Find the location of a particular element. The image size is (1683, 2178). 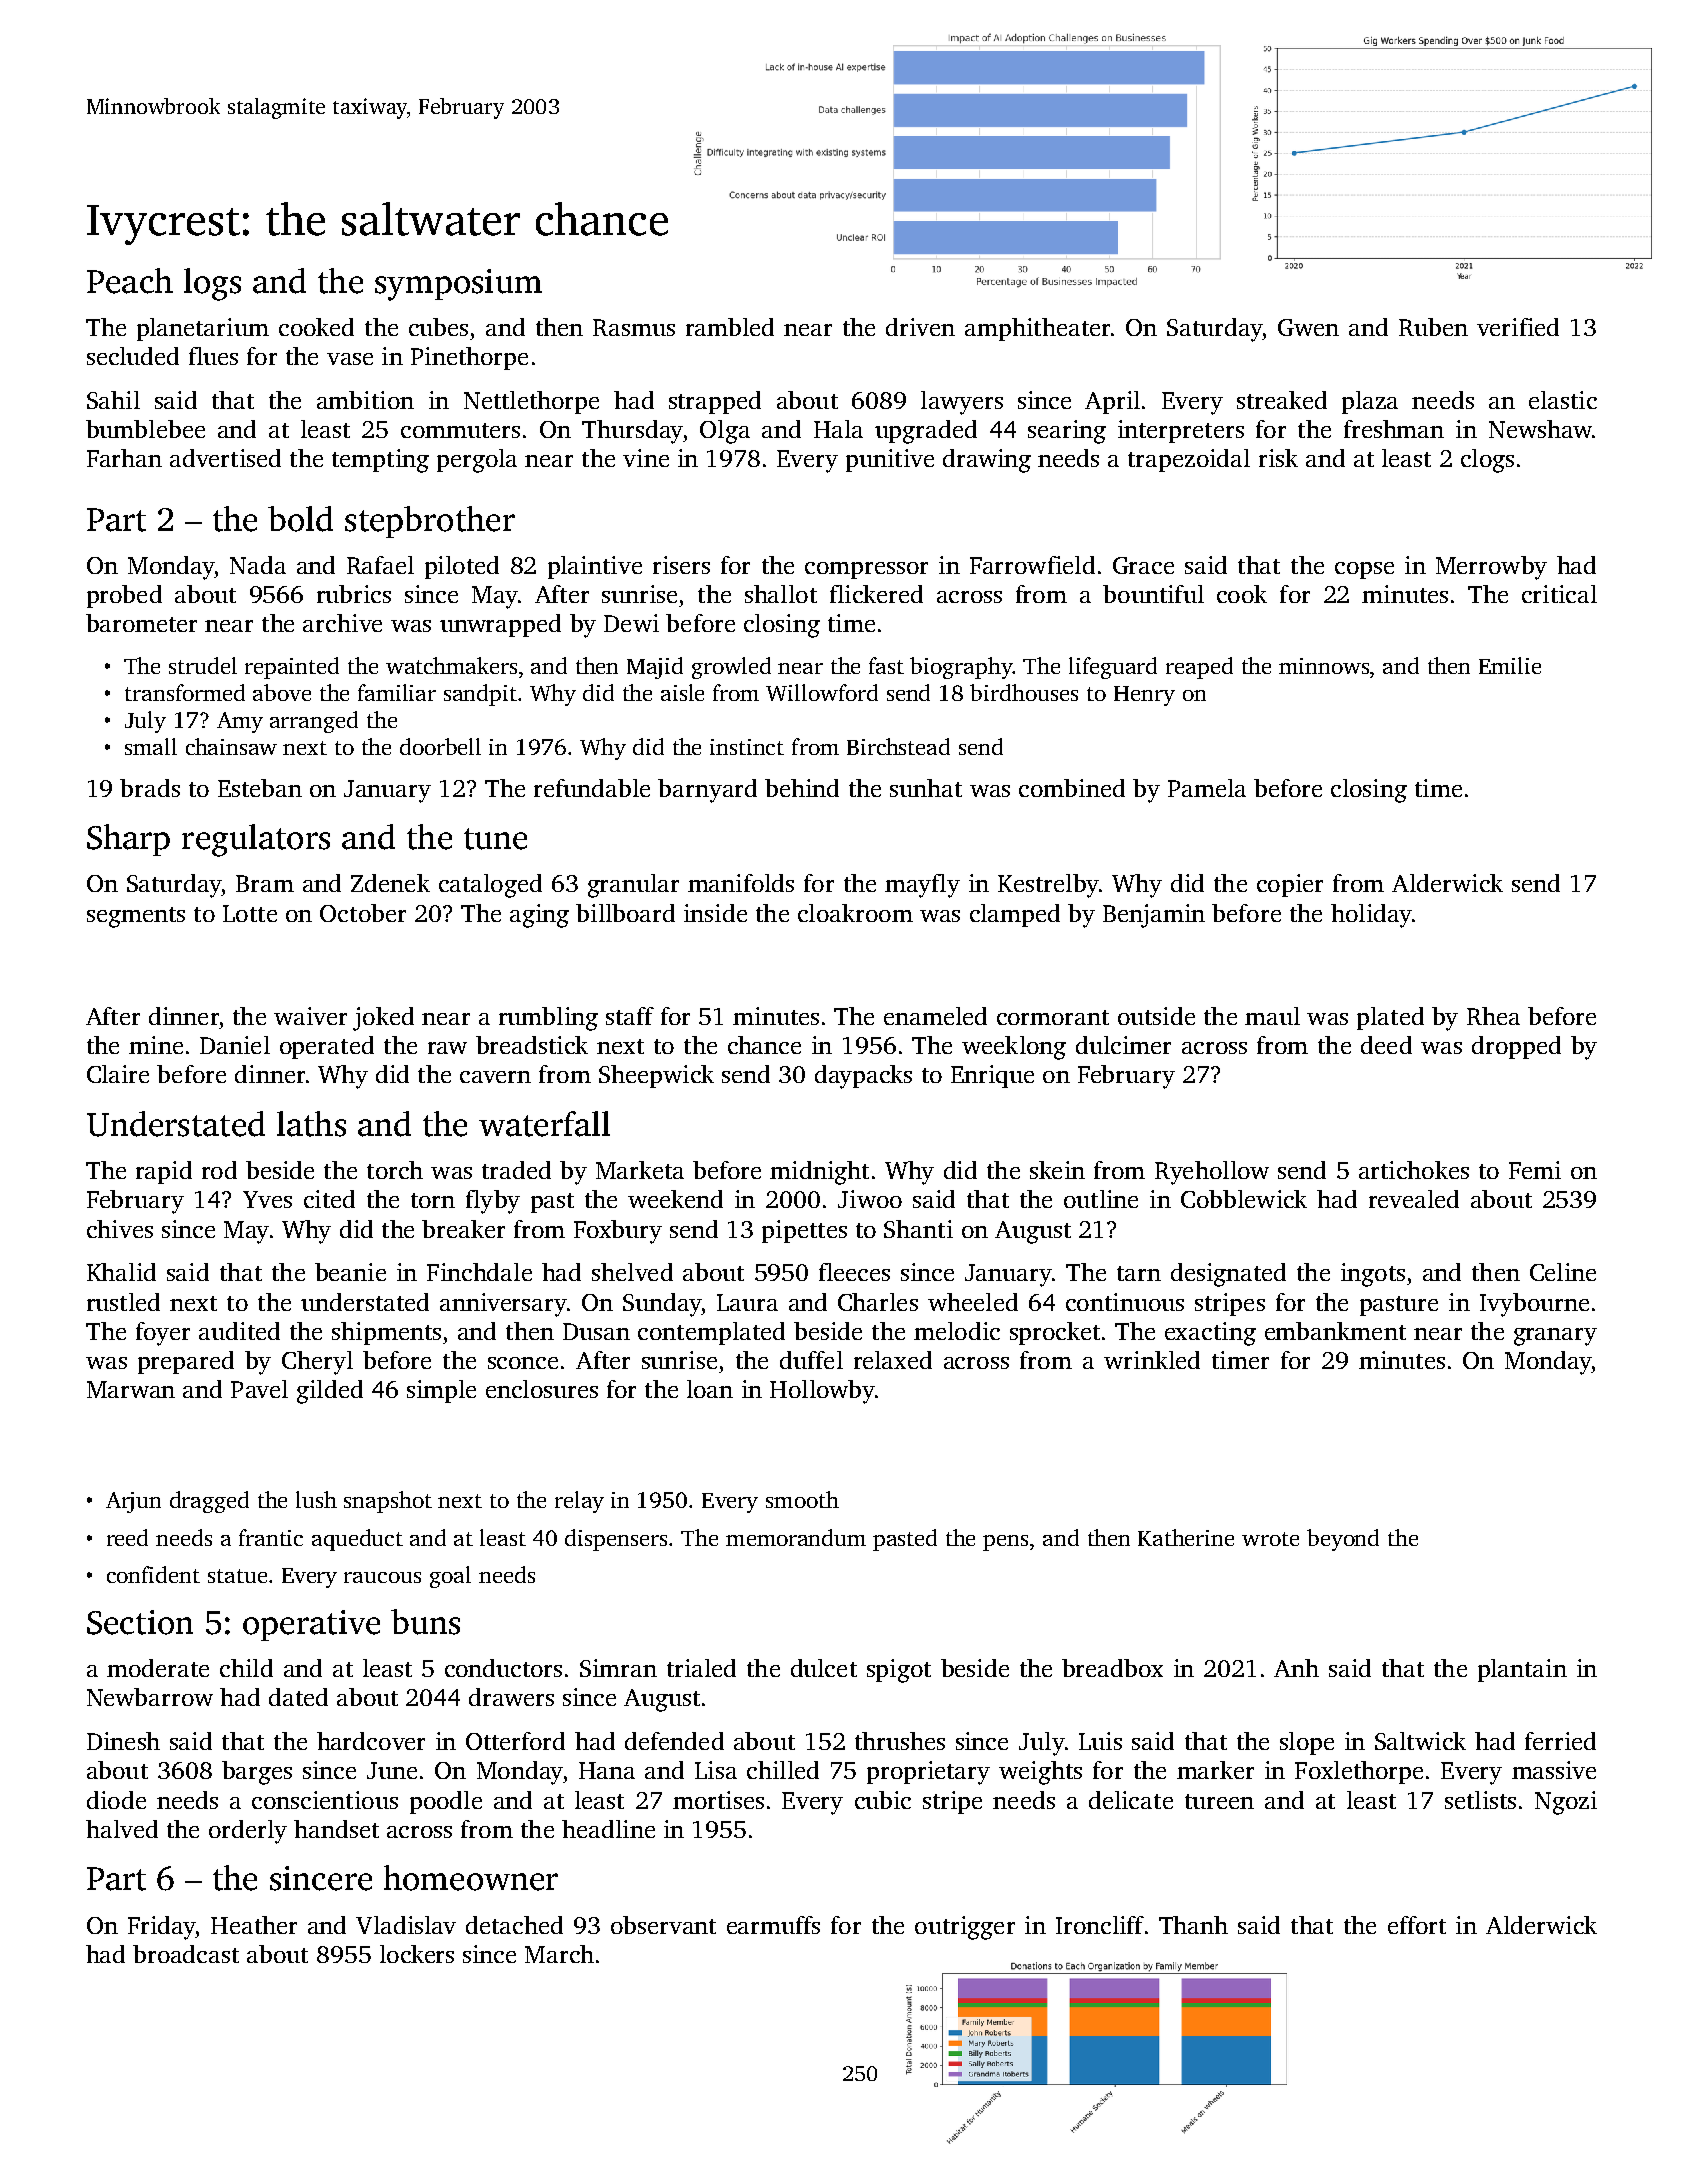

lockers is located at coordinates (417, 1954).
